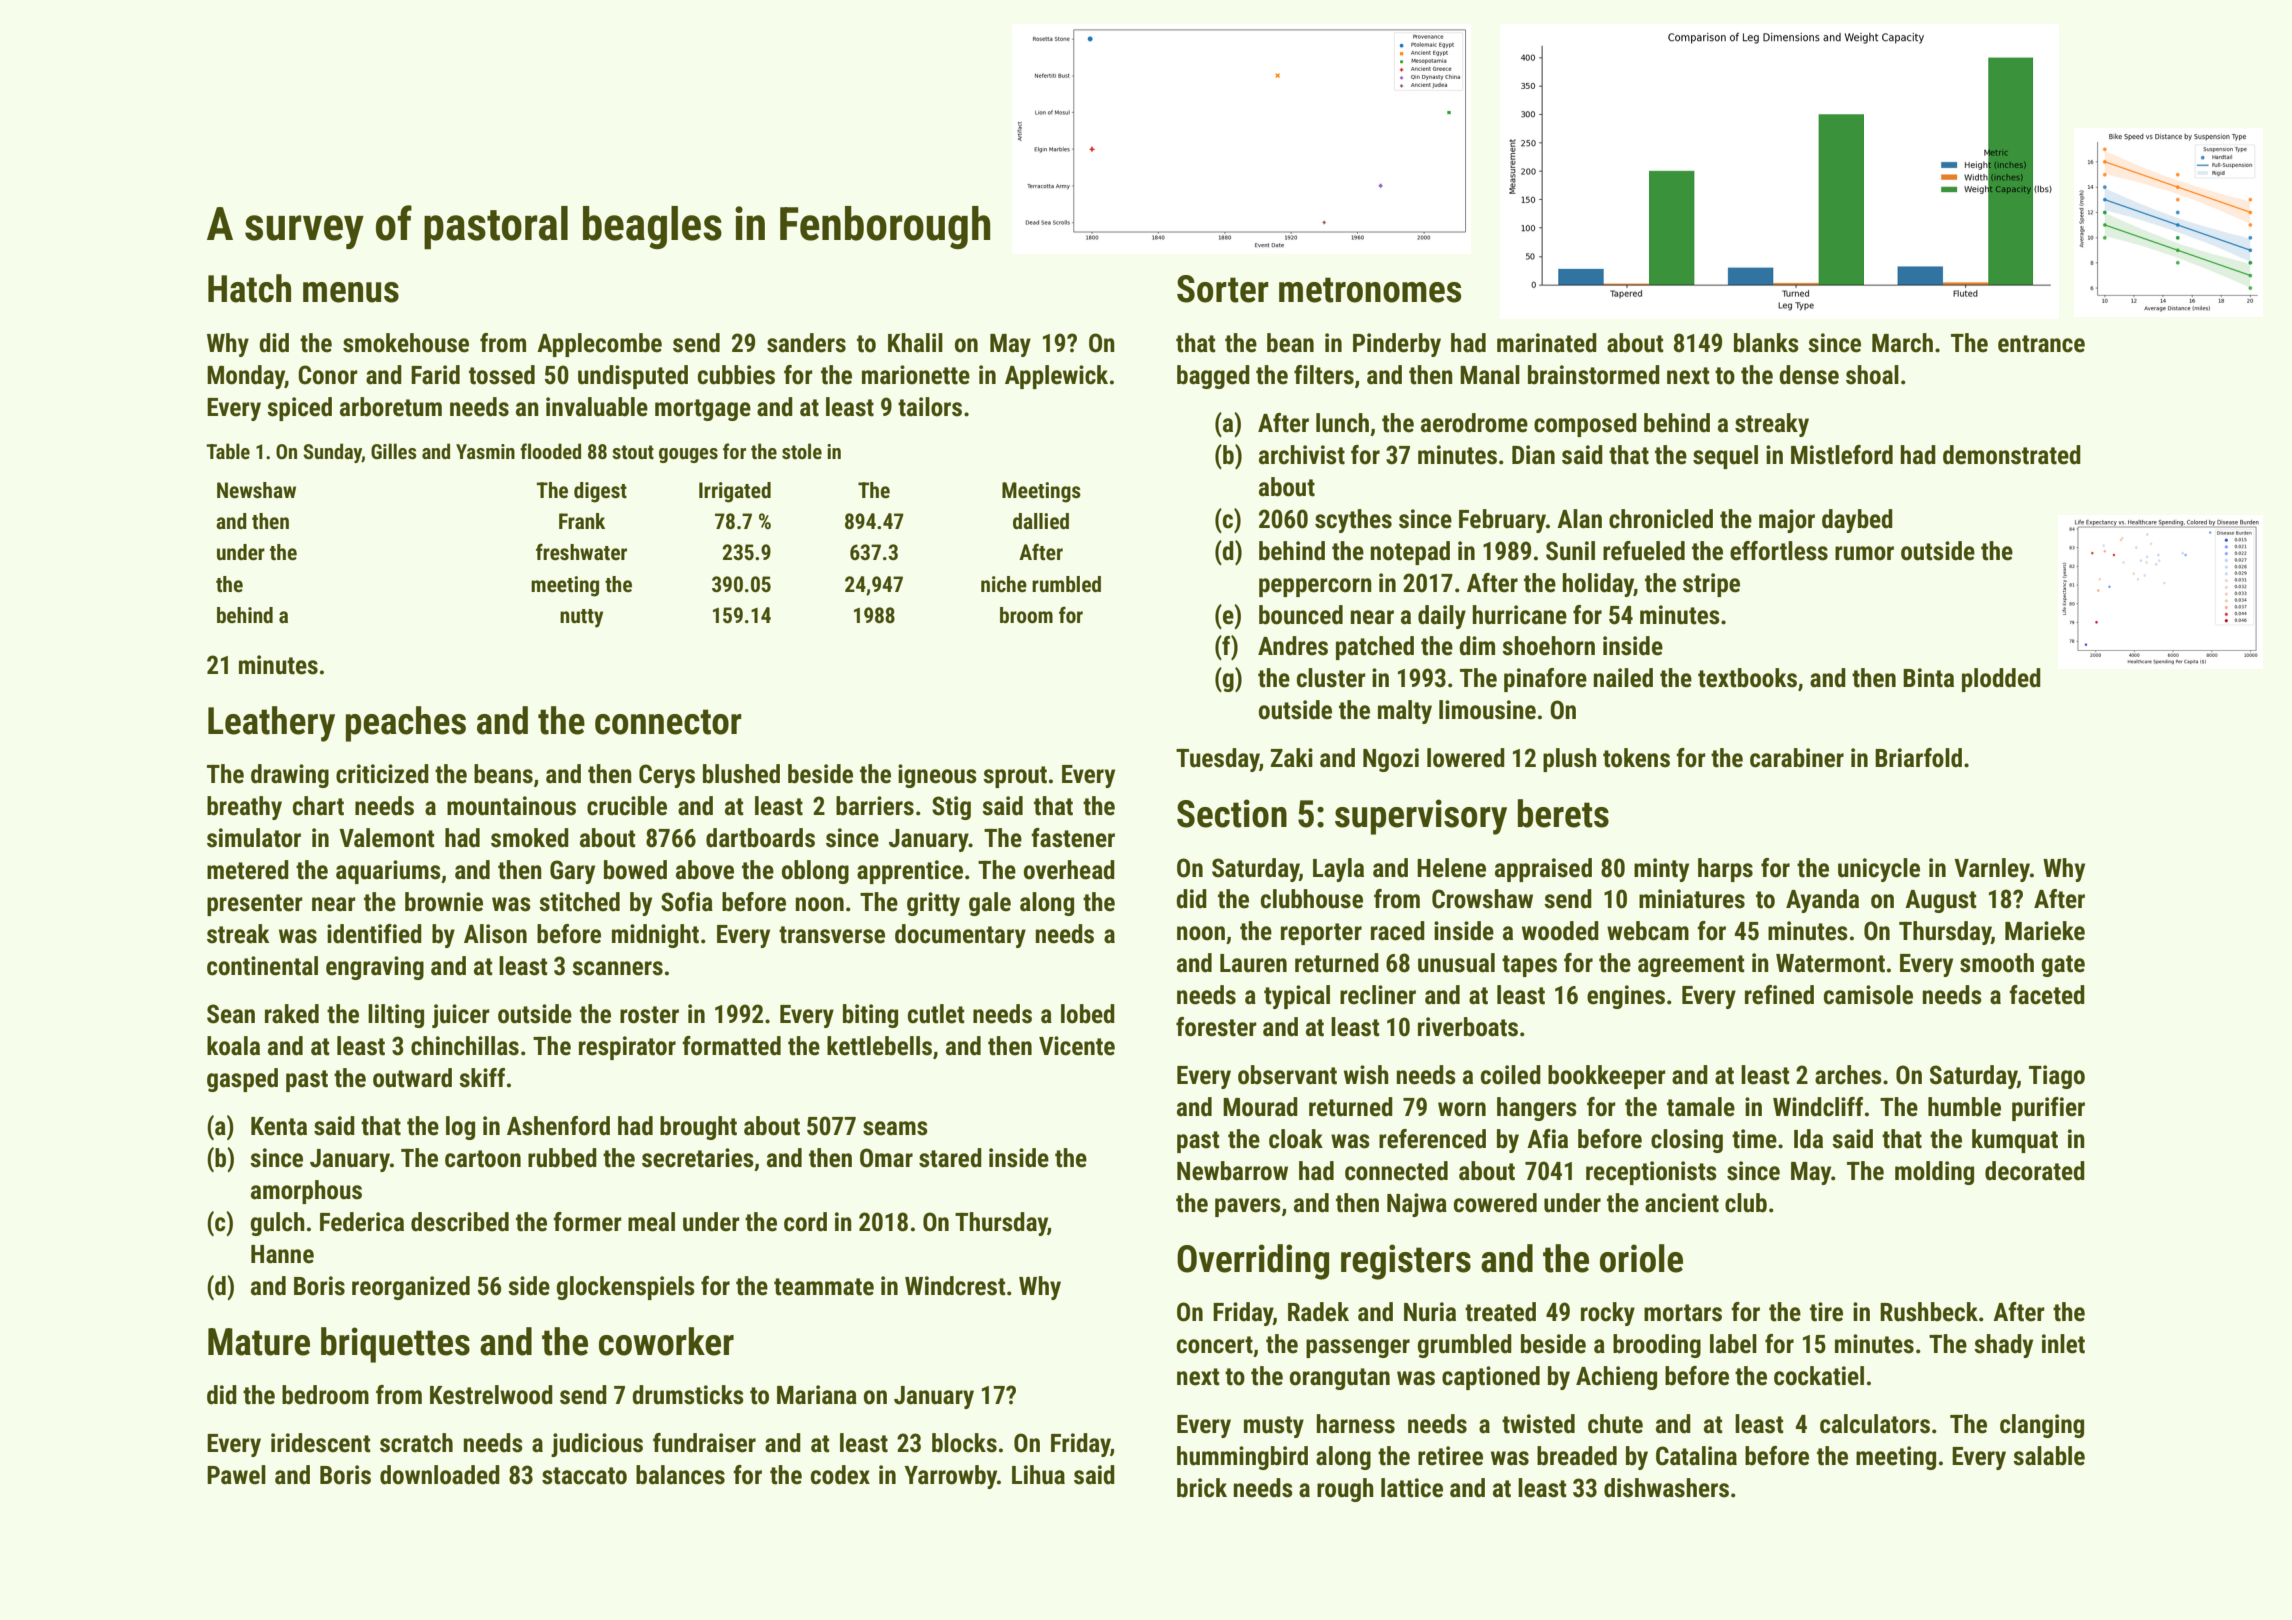  Describe the element at coordinates (1248, 1207) in the screenshot. I see `pavers` at that location.
